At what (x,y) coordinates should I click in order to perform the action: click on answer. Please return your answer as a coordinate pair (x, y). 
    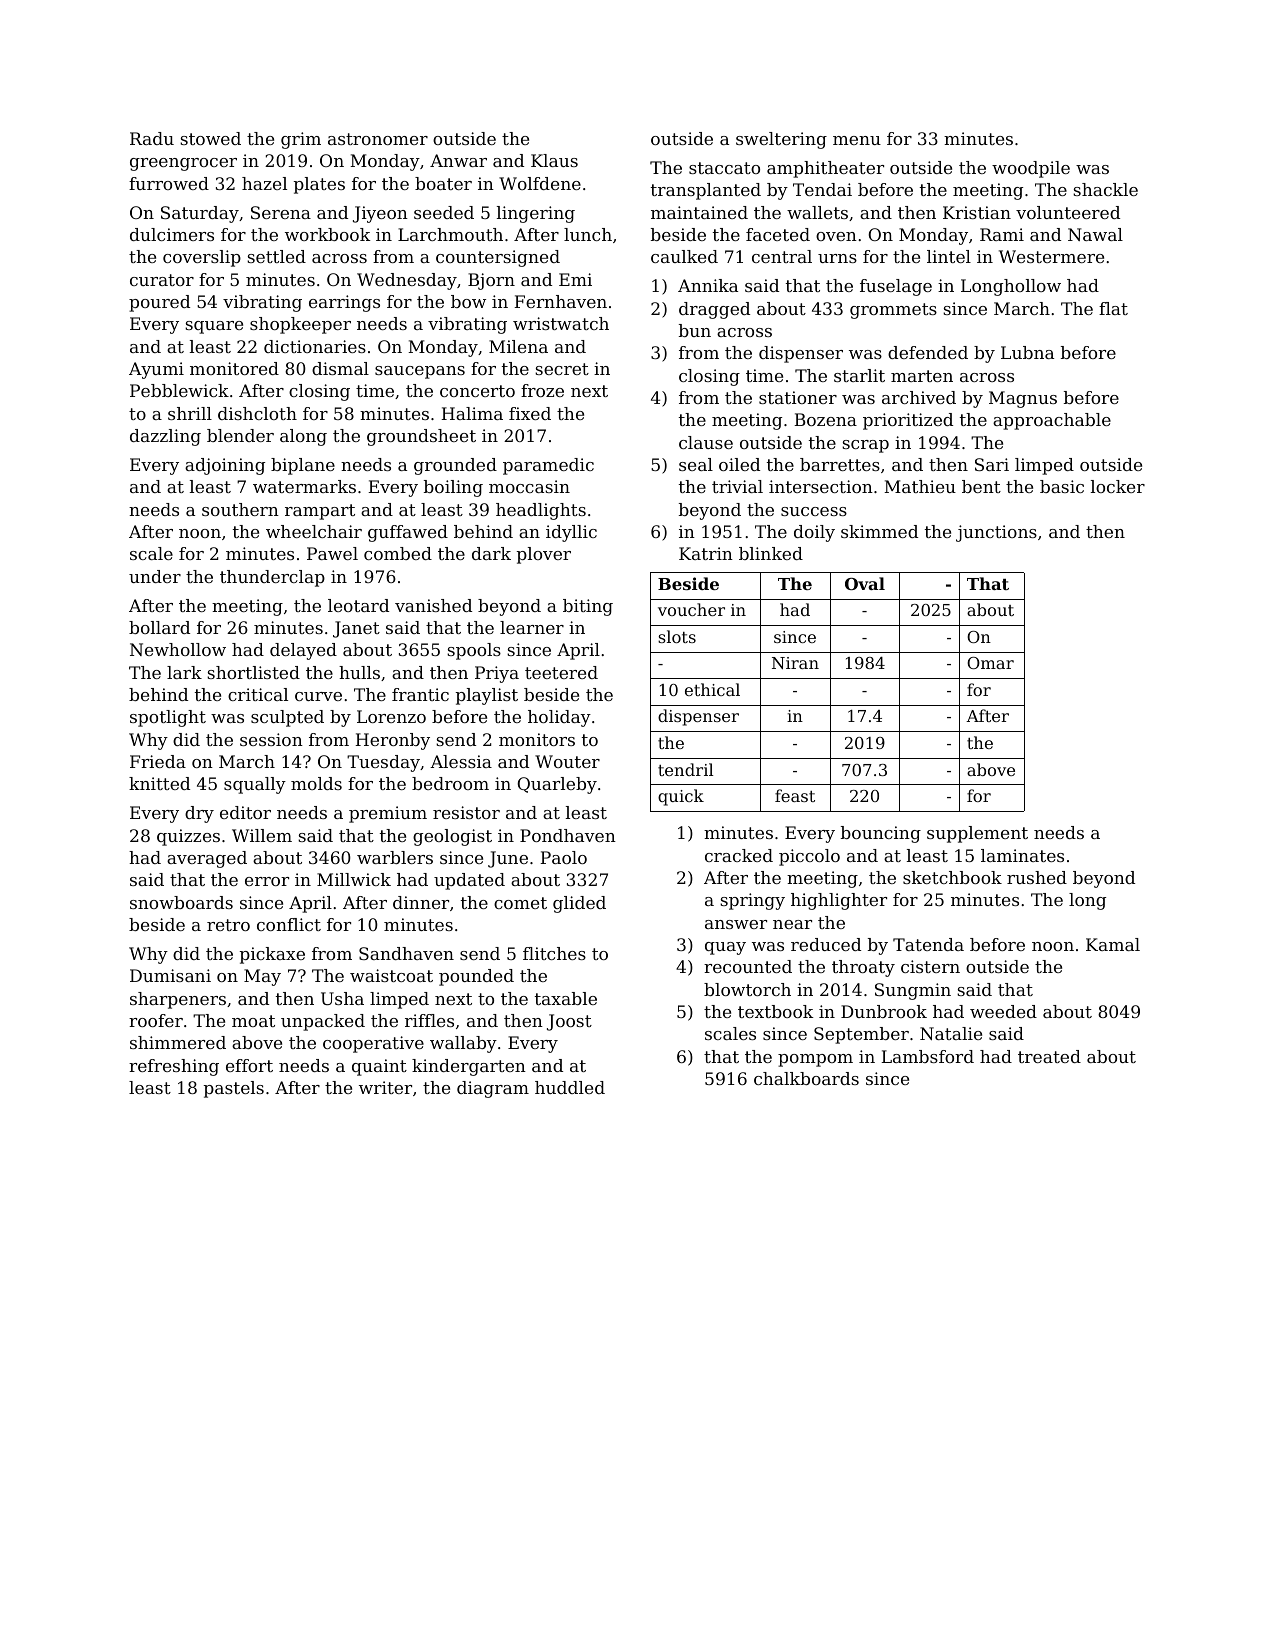
    Looking at the image, I should click on (736, 924).
